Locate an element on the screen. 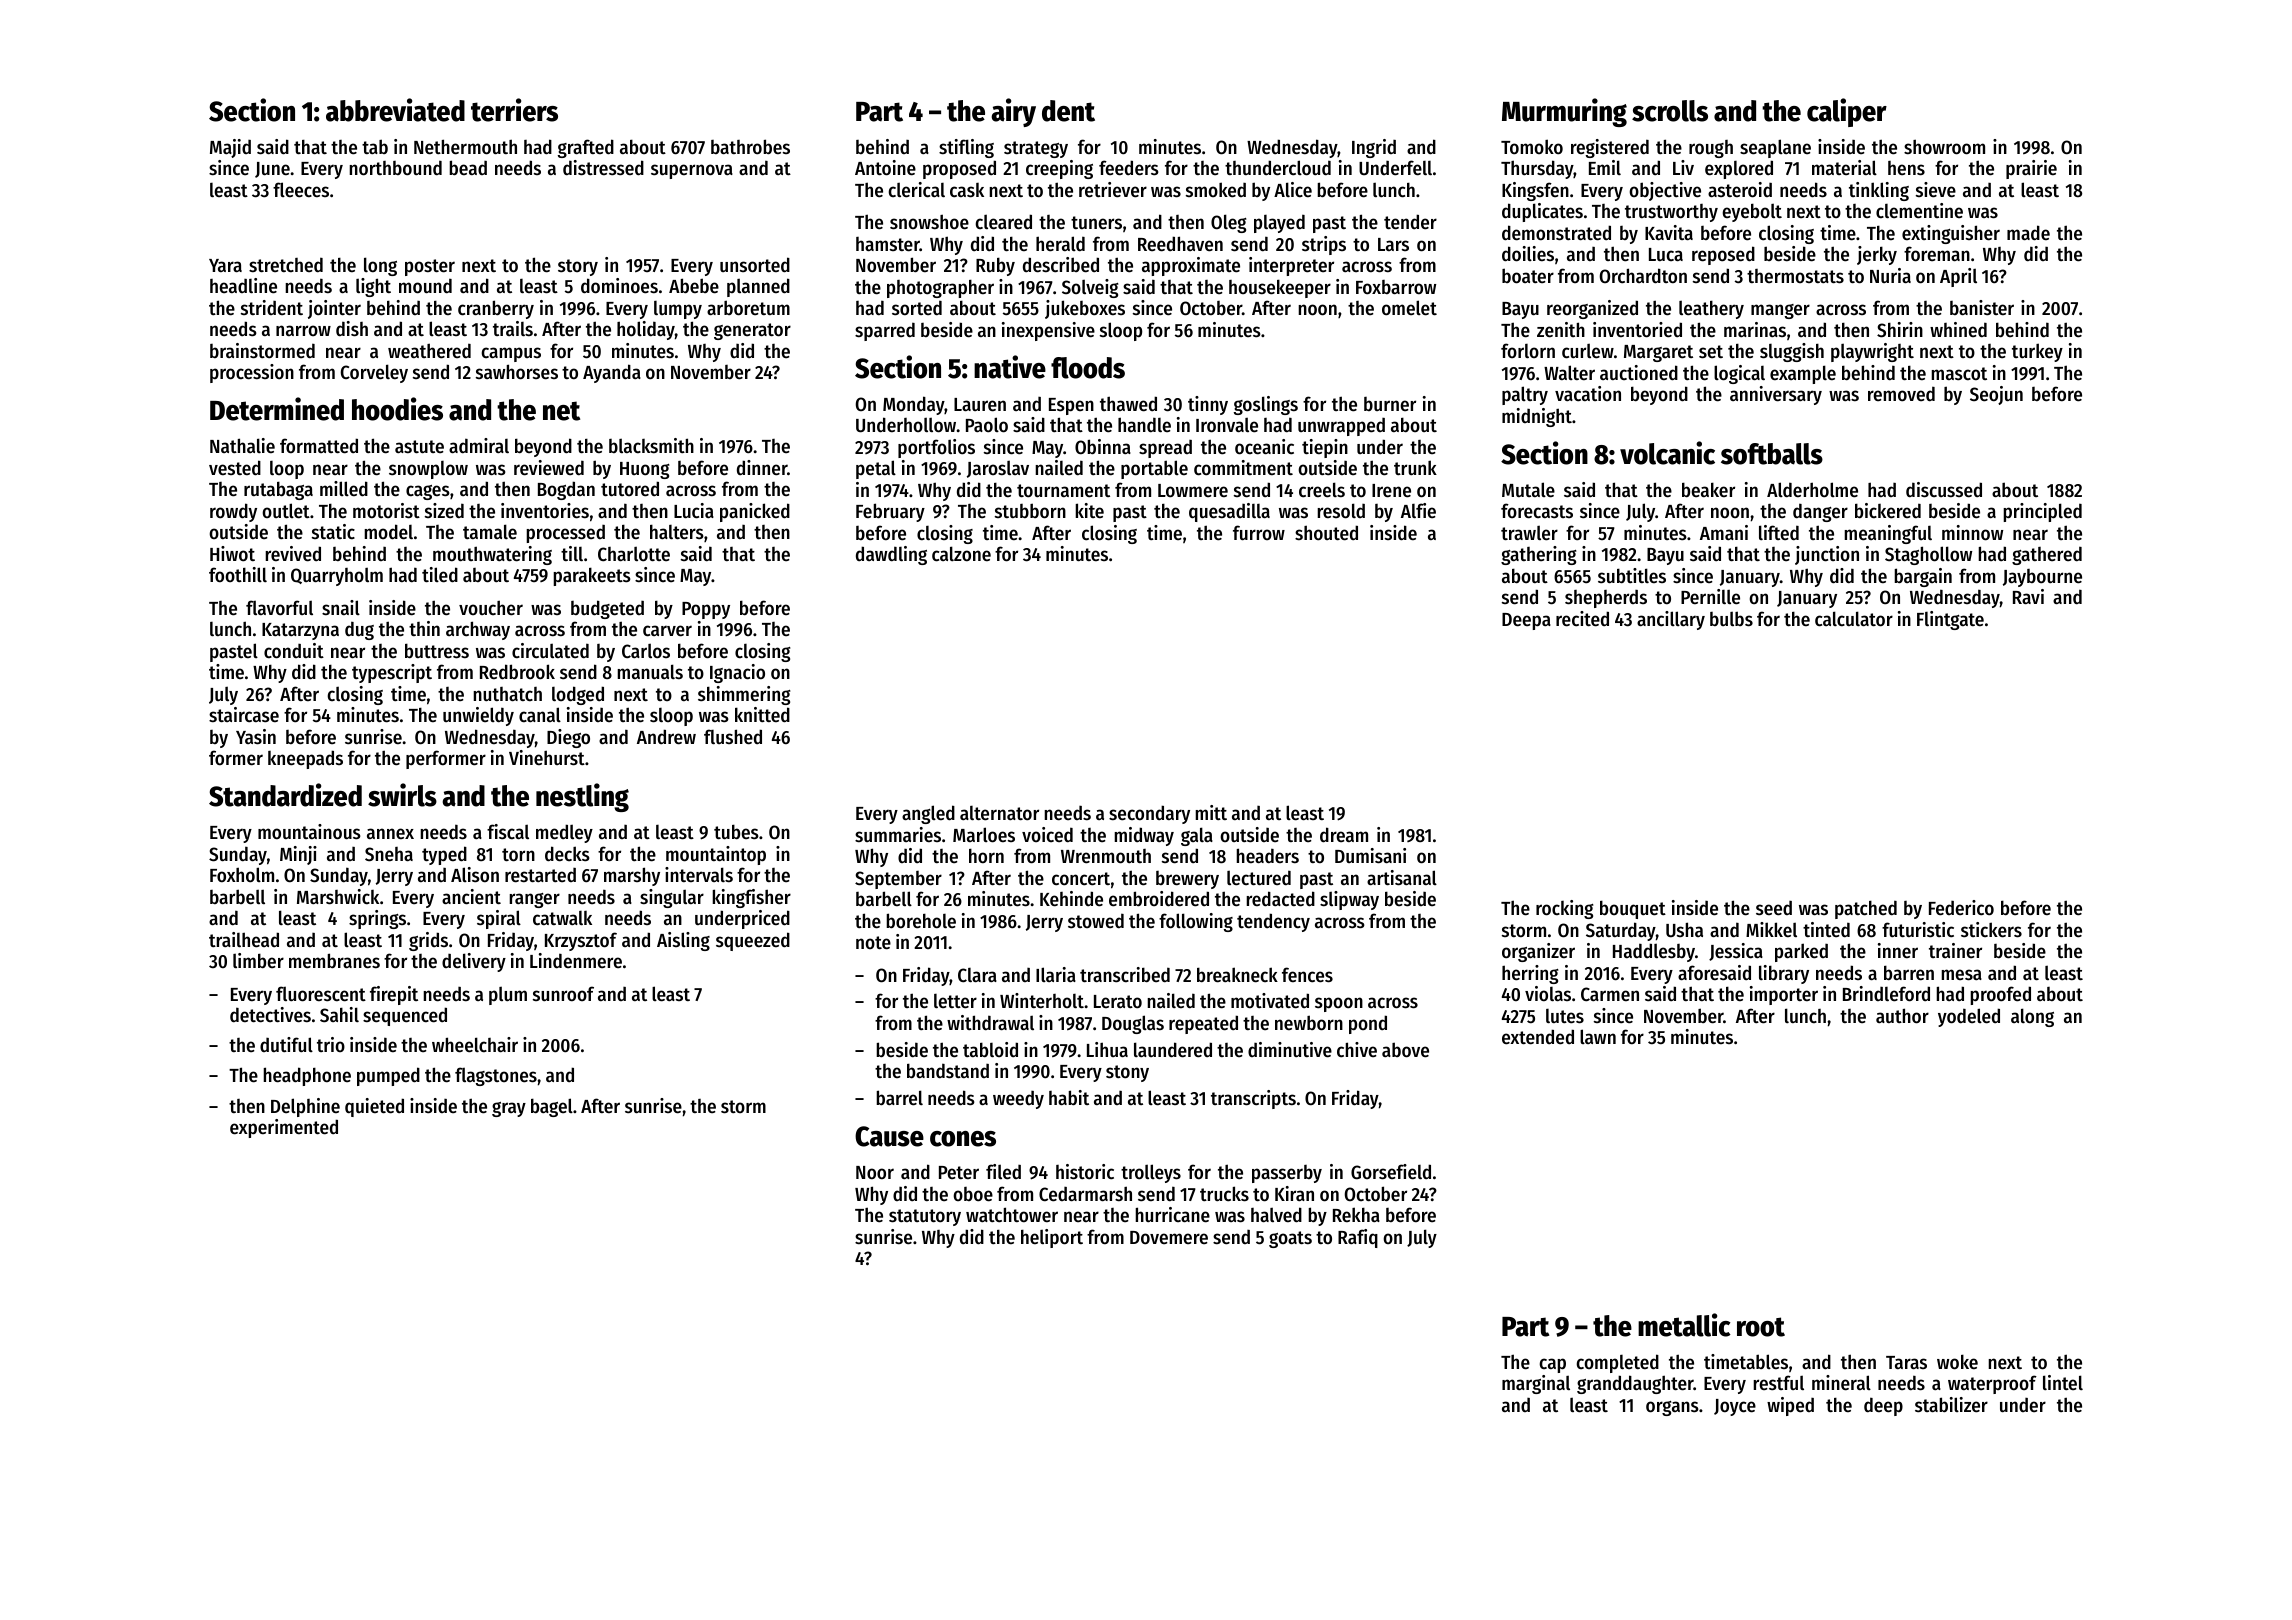 The image size is (2292, 1620). dug is located at coordinates (359, 630).
